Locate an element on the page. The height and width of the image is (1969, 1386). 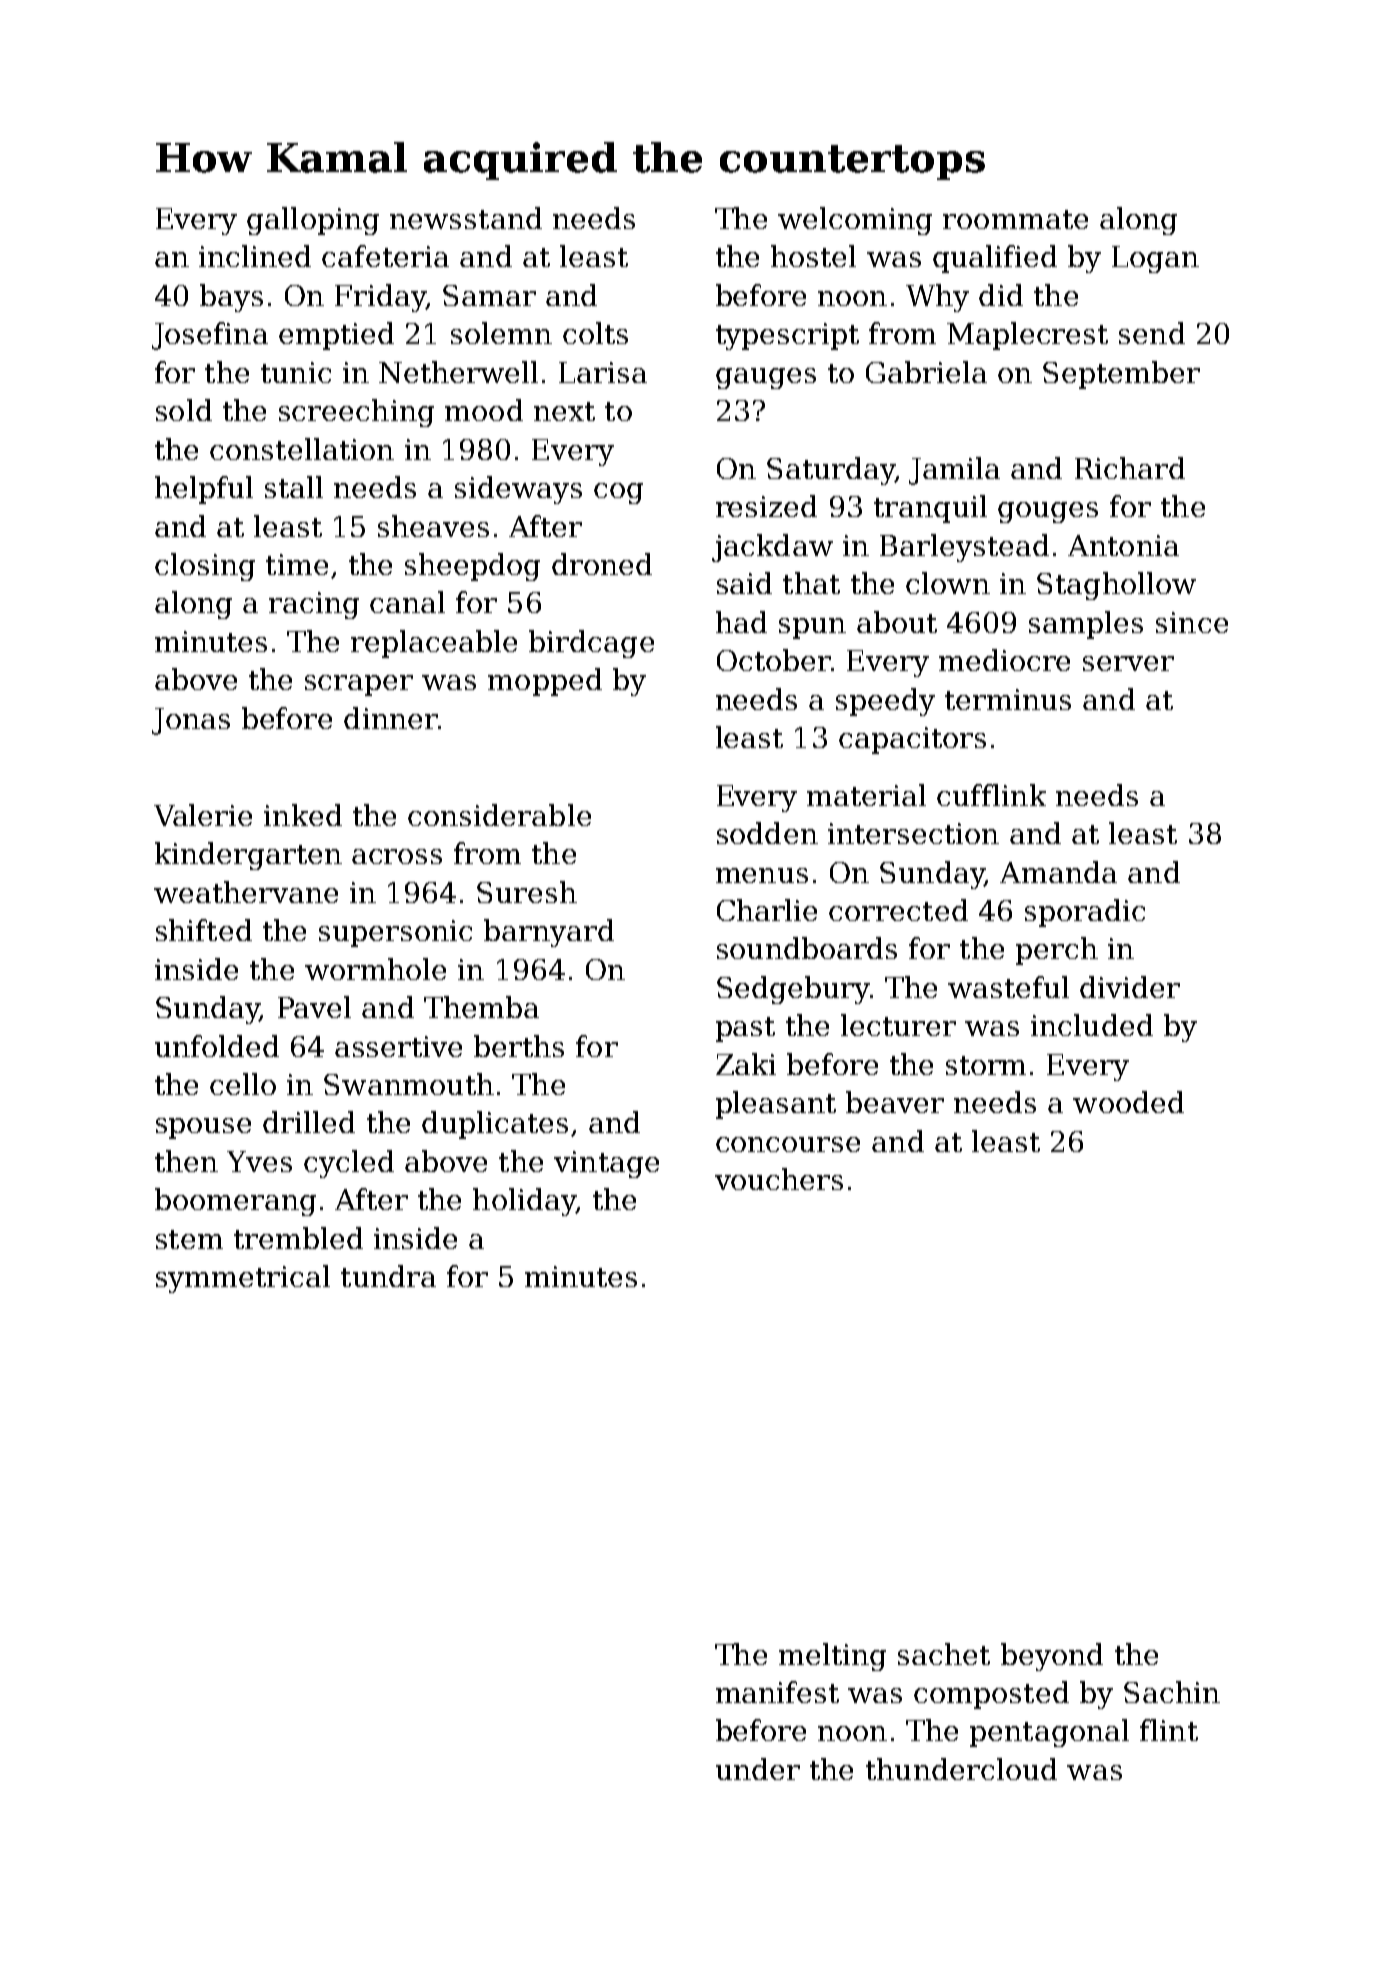
manifest is located at coordinates (777, 1692).
